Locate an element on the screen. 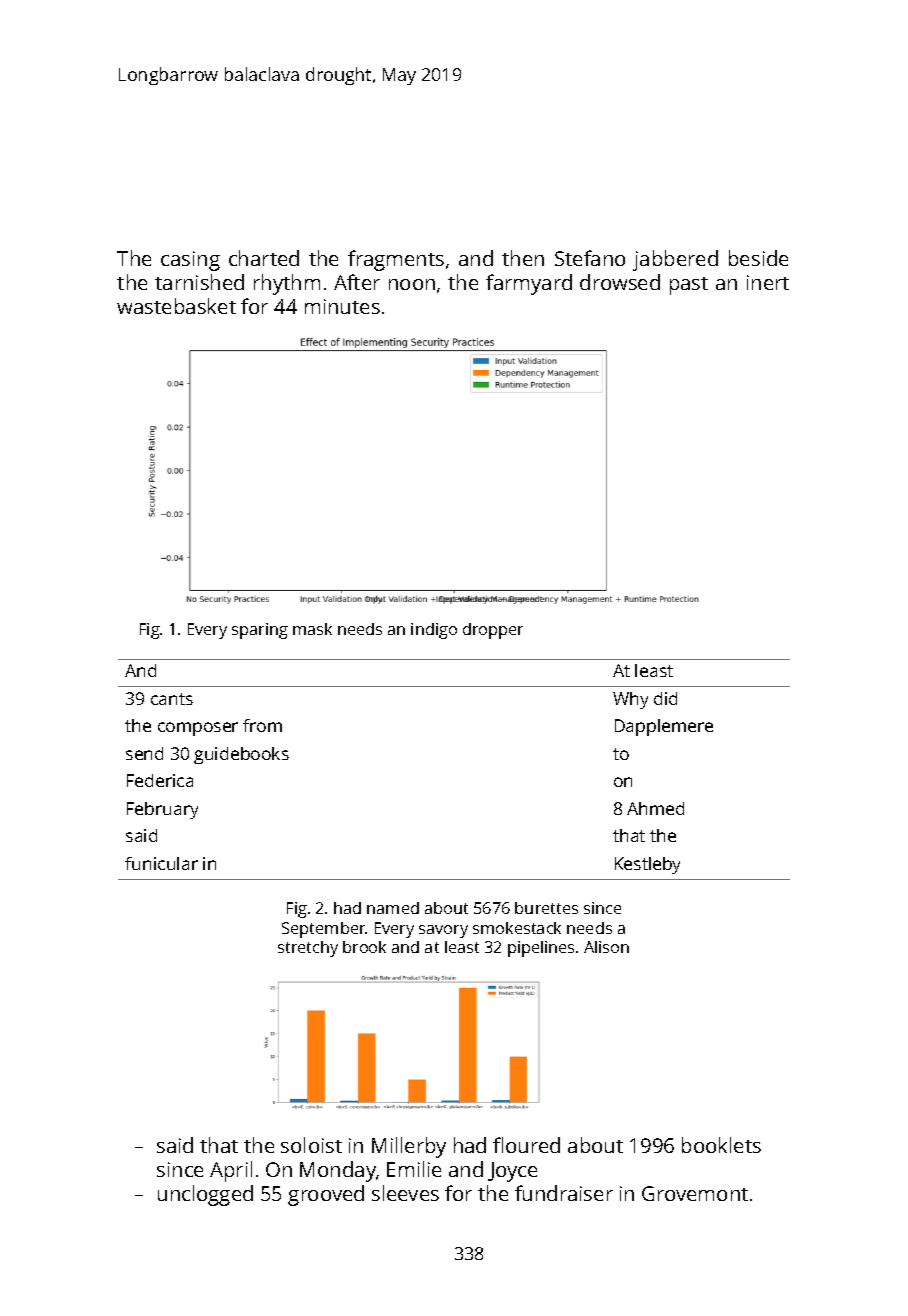 The image size is (908, 1316). casing is located at coordinates (190, 261).
